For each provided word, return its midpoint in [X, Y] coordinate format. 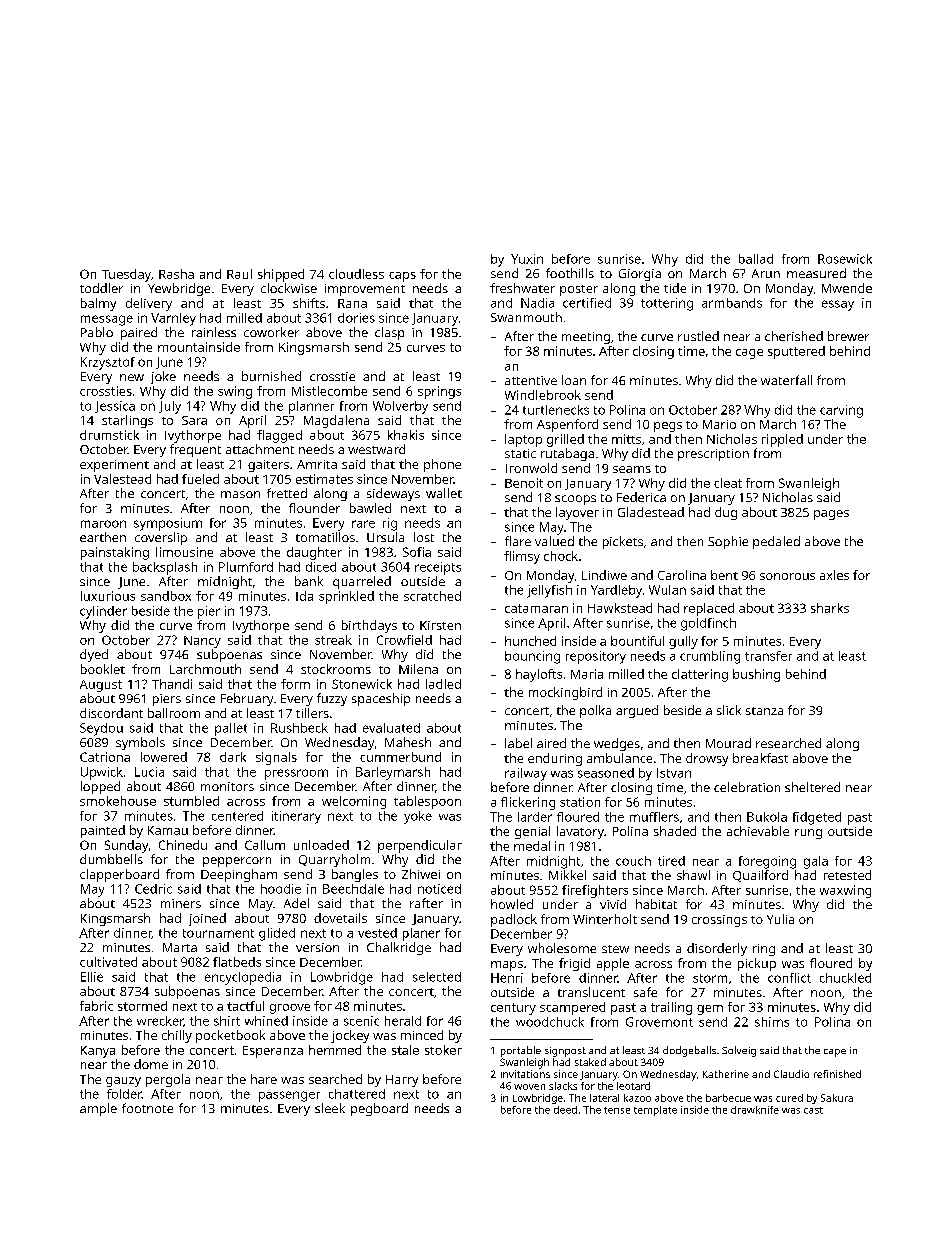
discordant [111, 713]
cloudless [356, 274]
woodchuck [550, 1022]
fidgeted [817, 818]
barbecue [728, 1098]
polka [595, 711]
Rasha [176, 274]
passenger [289, 1096]
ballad [756, 259]
